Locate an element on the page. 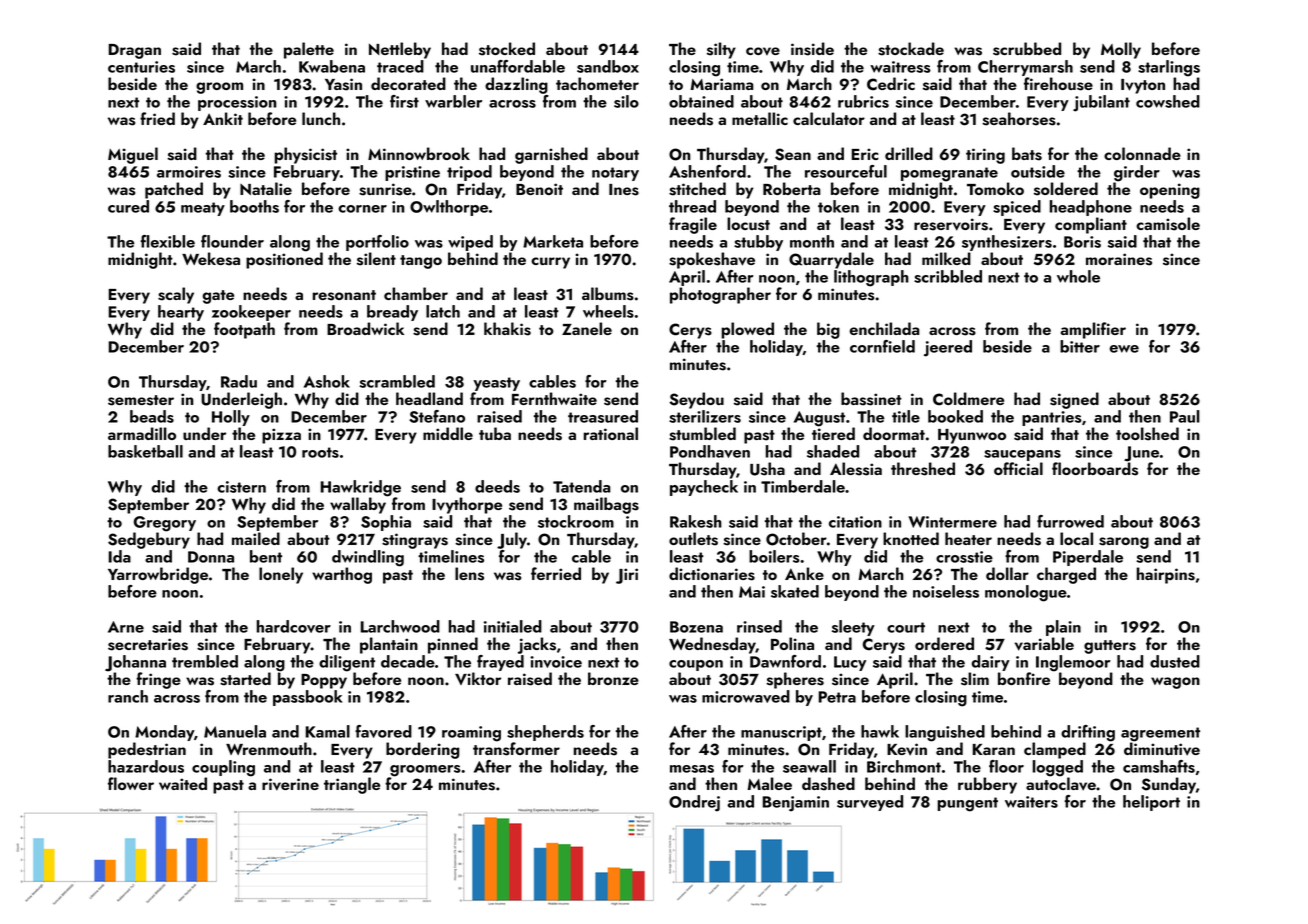 This image has height=924, width=1308. stocked is located at coordinates (507, 49).
